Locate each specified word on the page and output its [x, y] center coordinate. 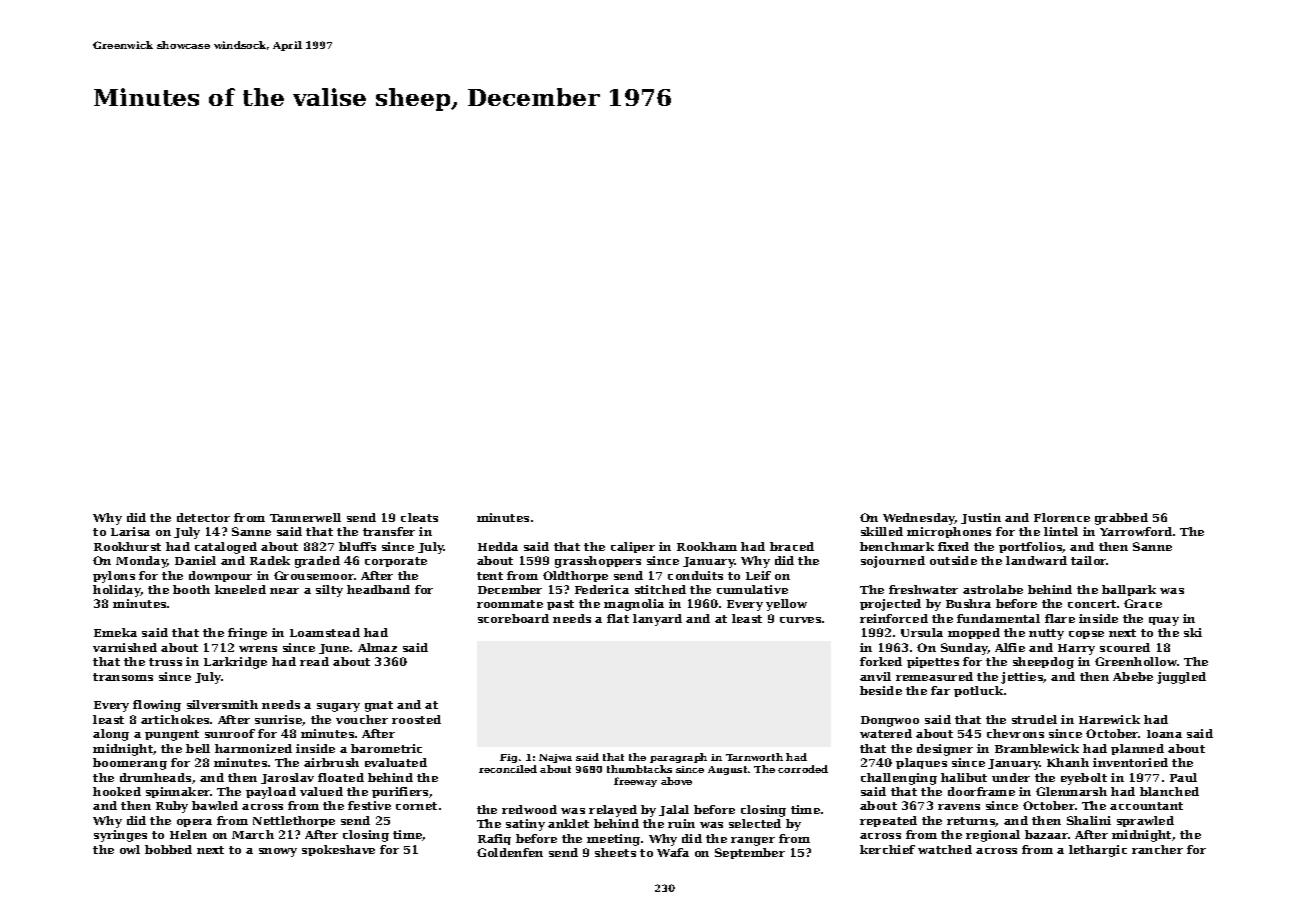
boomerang [130, 764]
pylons [114, 577]
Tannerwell [305, 517]
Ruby [172, 807]
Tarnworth [754, 757]
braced [792, 546]
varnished [125, 647]
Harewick [1109, 719]
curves [800, 620]
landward [1036, 560]
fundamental [998, 618]
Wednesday [919, 519]
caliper [633, 547]
